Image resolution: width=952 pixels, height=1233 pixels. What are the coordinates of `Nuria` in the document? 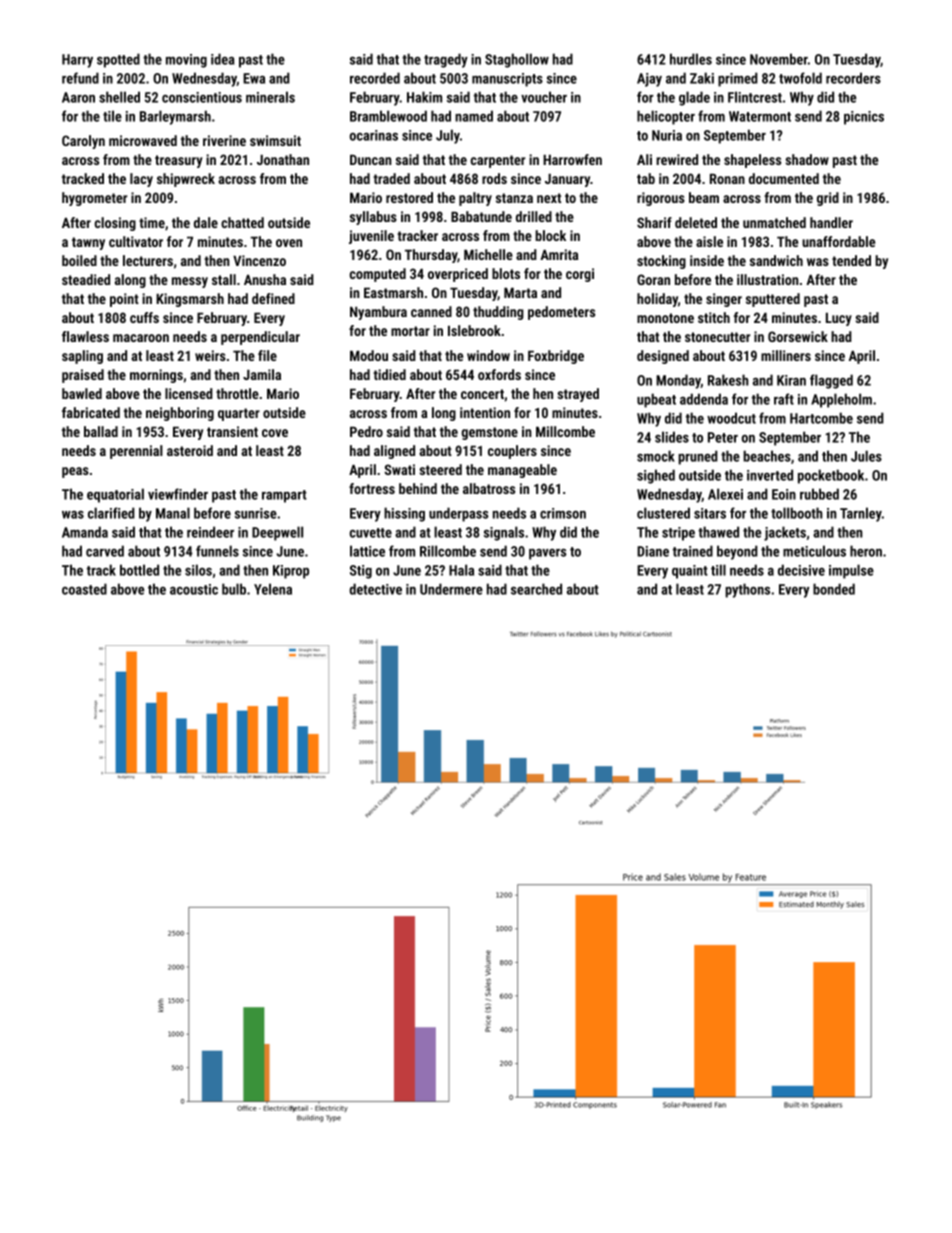 It's located at (667, 135).
